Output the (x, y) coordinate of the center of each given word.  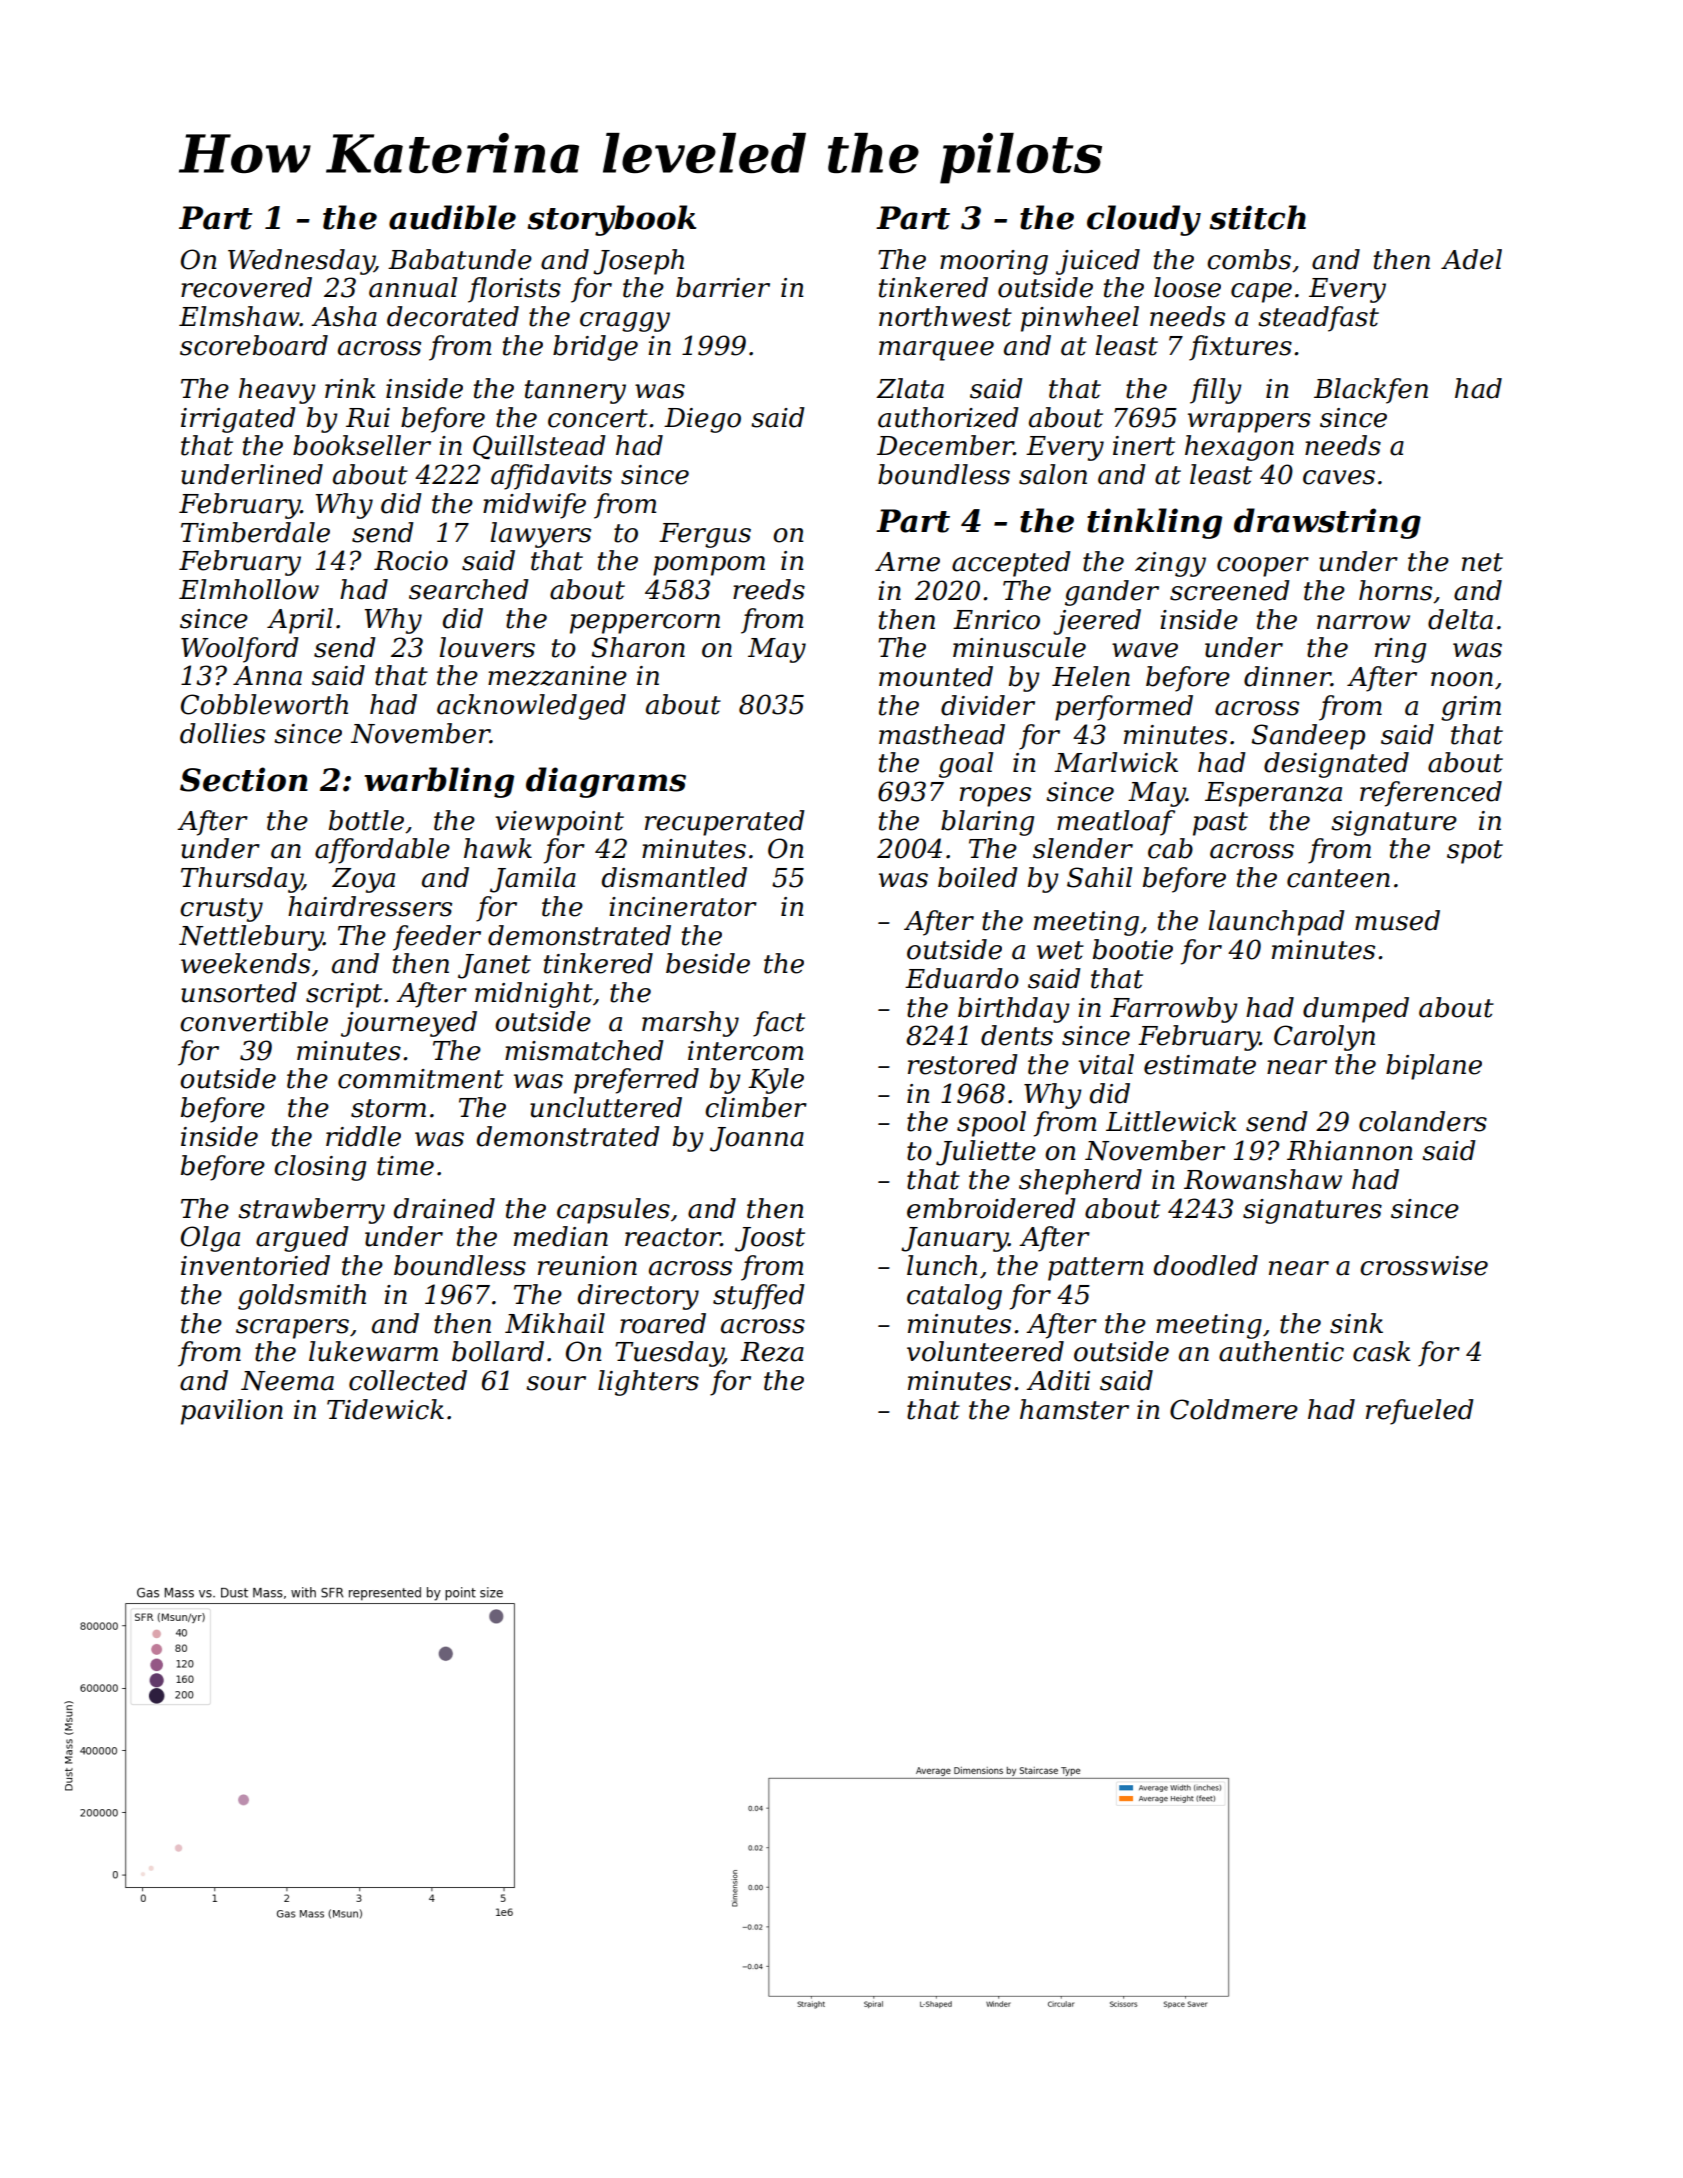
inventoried (255, 1265)
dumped (1356, 1010)
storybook (612, 220)
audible (452, 217)
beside (708, 963)
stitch (1258, 217)
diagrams (606, 782)
